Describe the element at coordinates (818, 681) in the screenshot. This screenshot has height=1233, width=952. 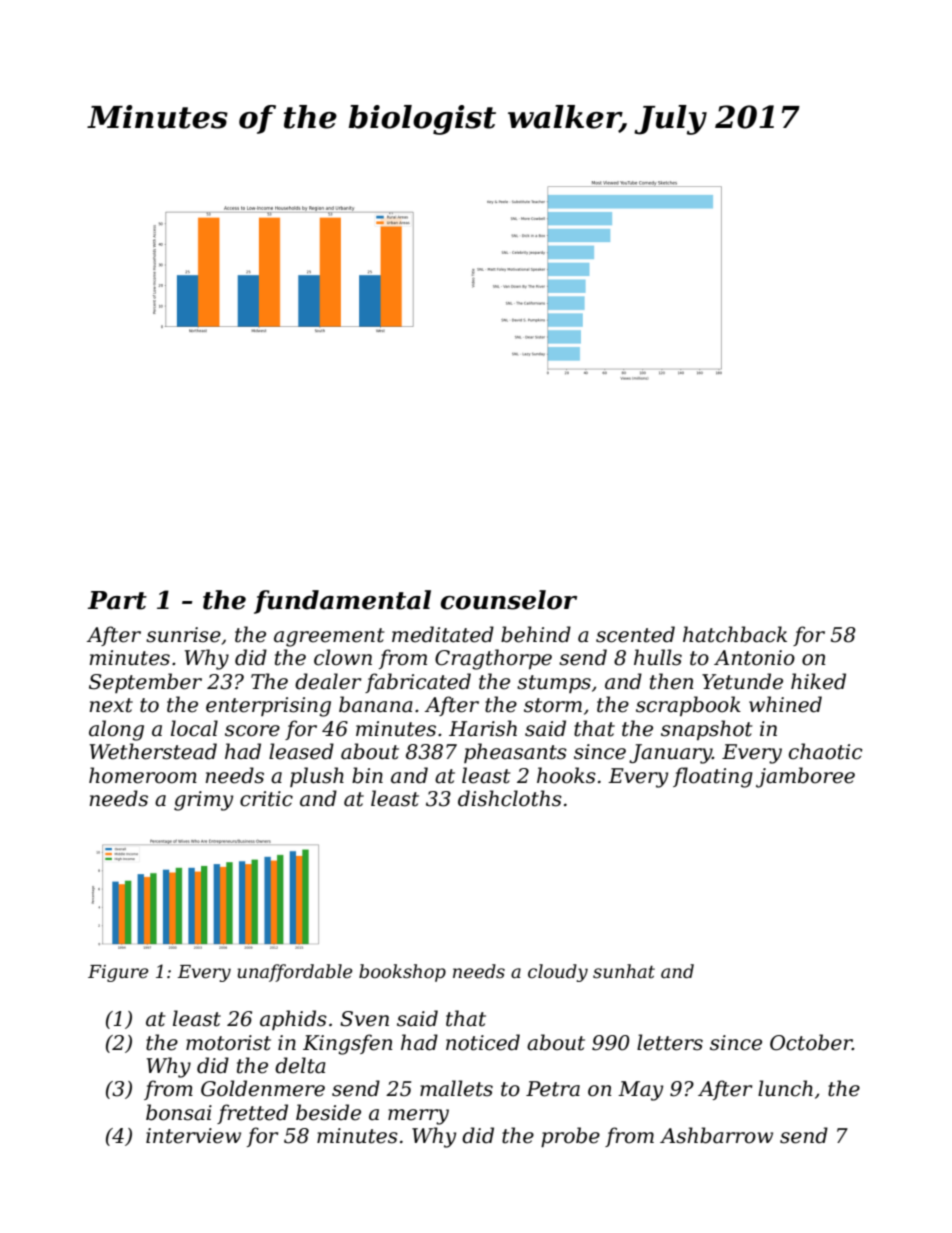
I see `hiked` at that location.
